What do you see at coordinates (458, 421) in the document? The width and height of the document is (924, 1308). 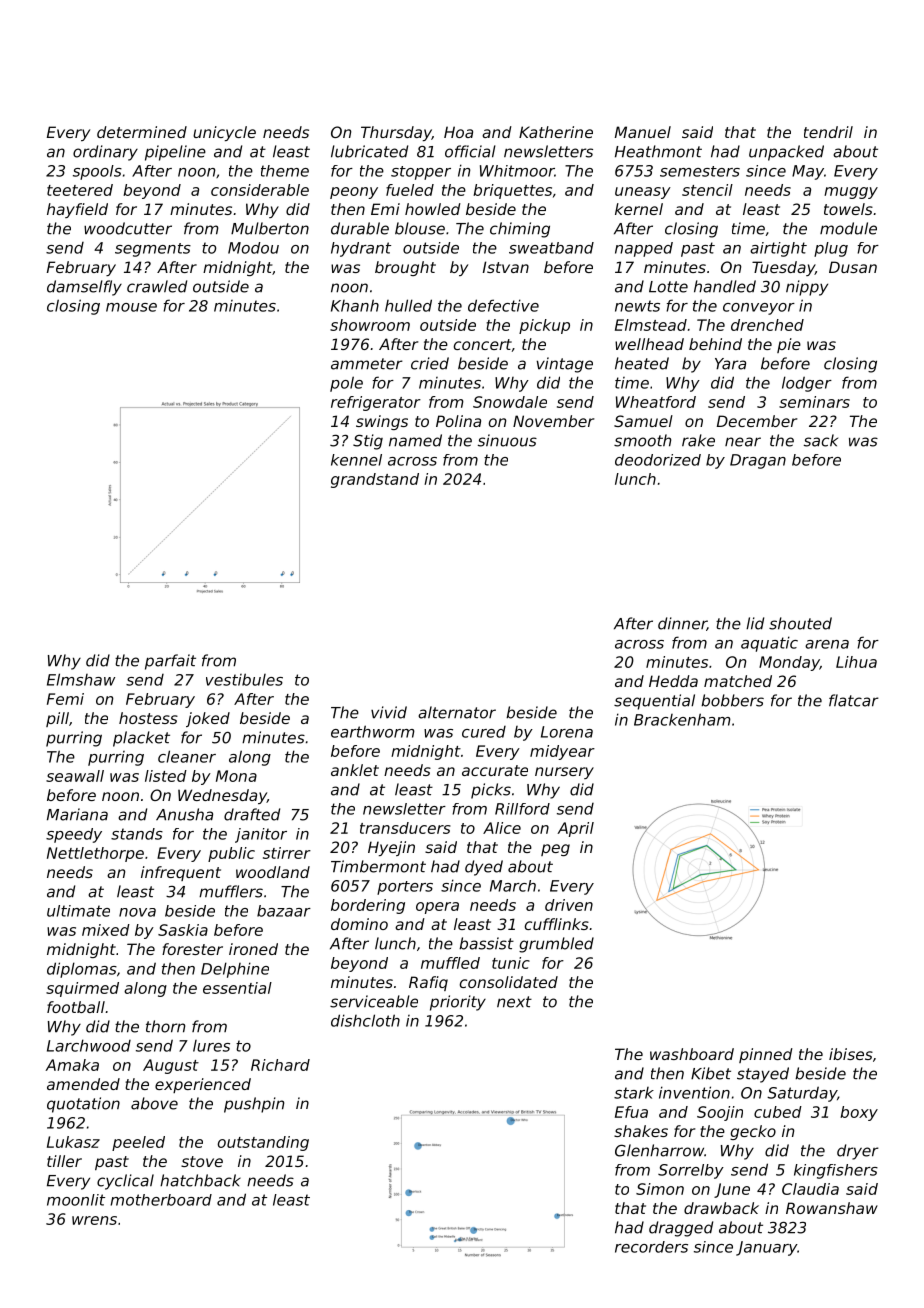 I see `Polina` at bounding box center [458, 421].
